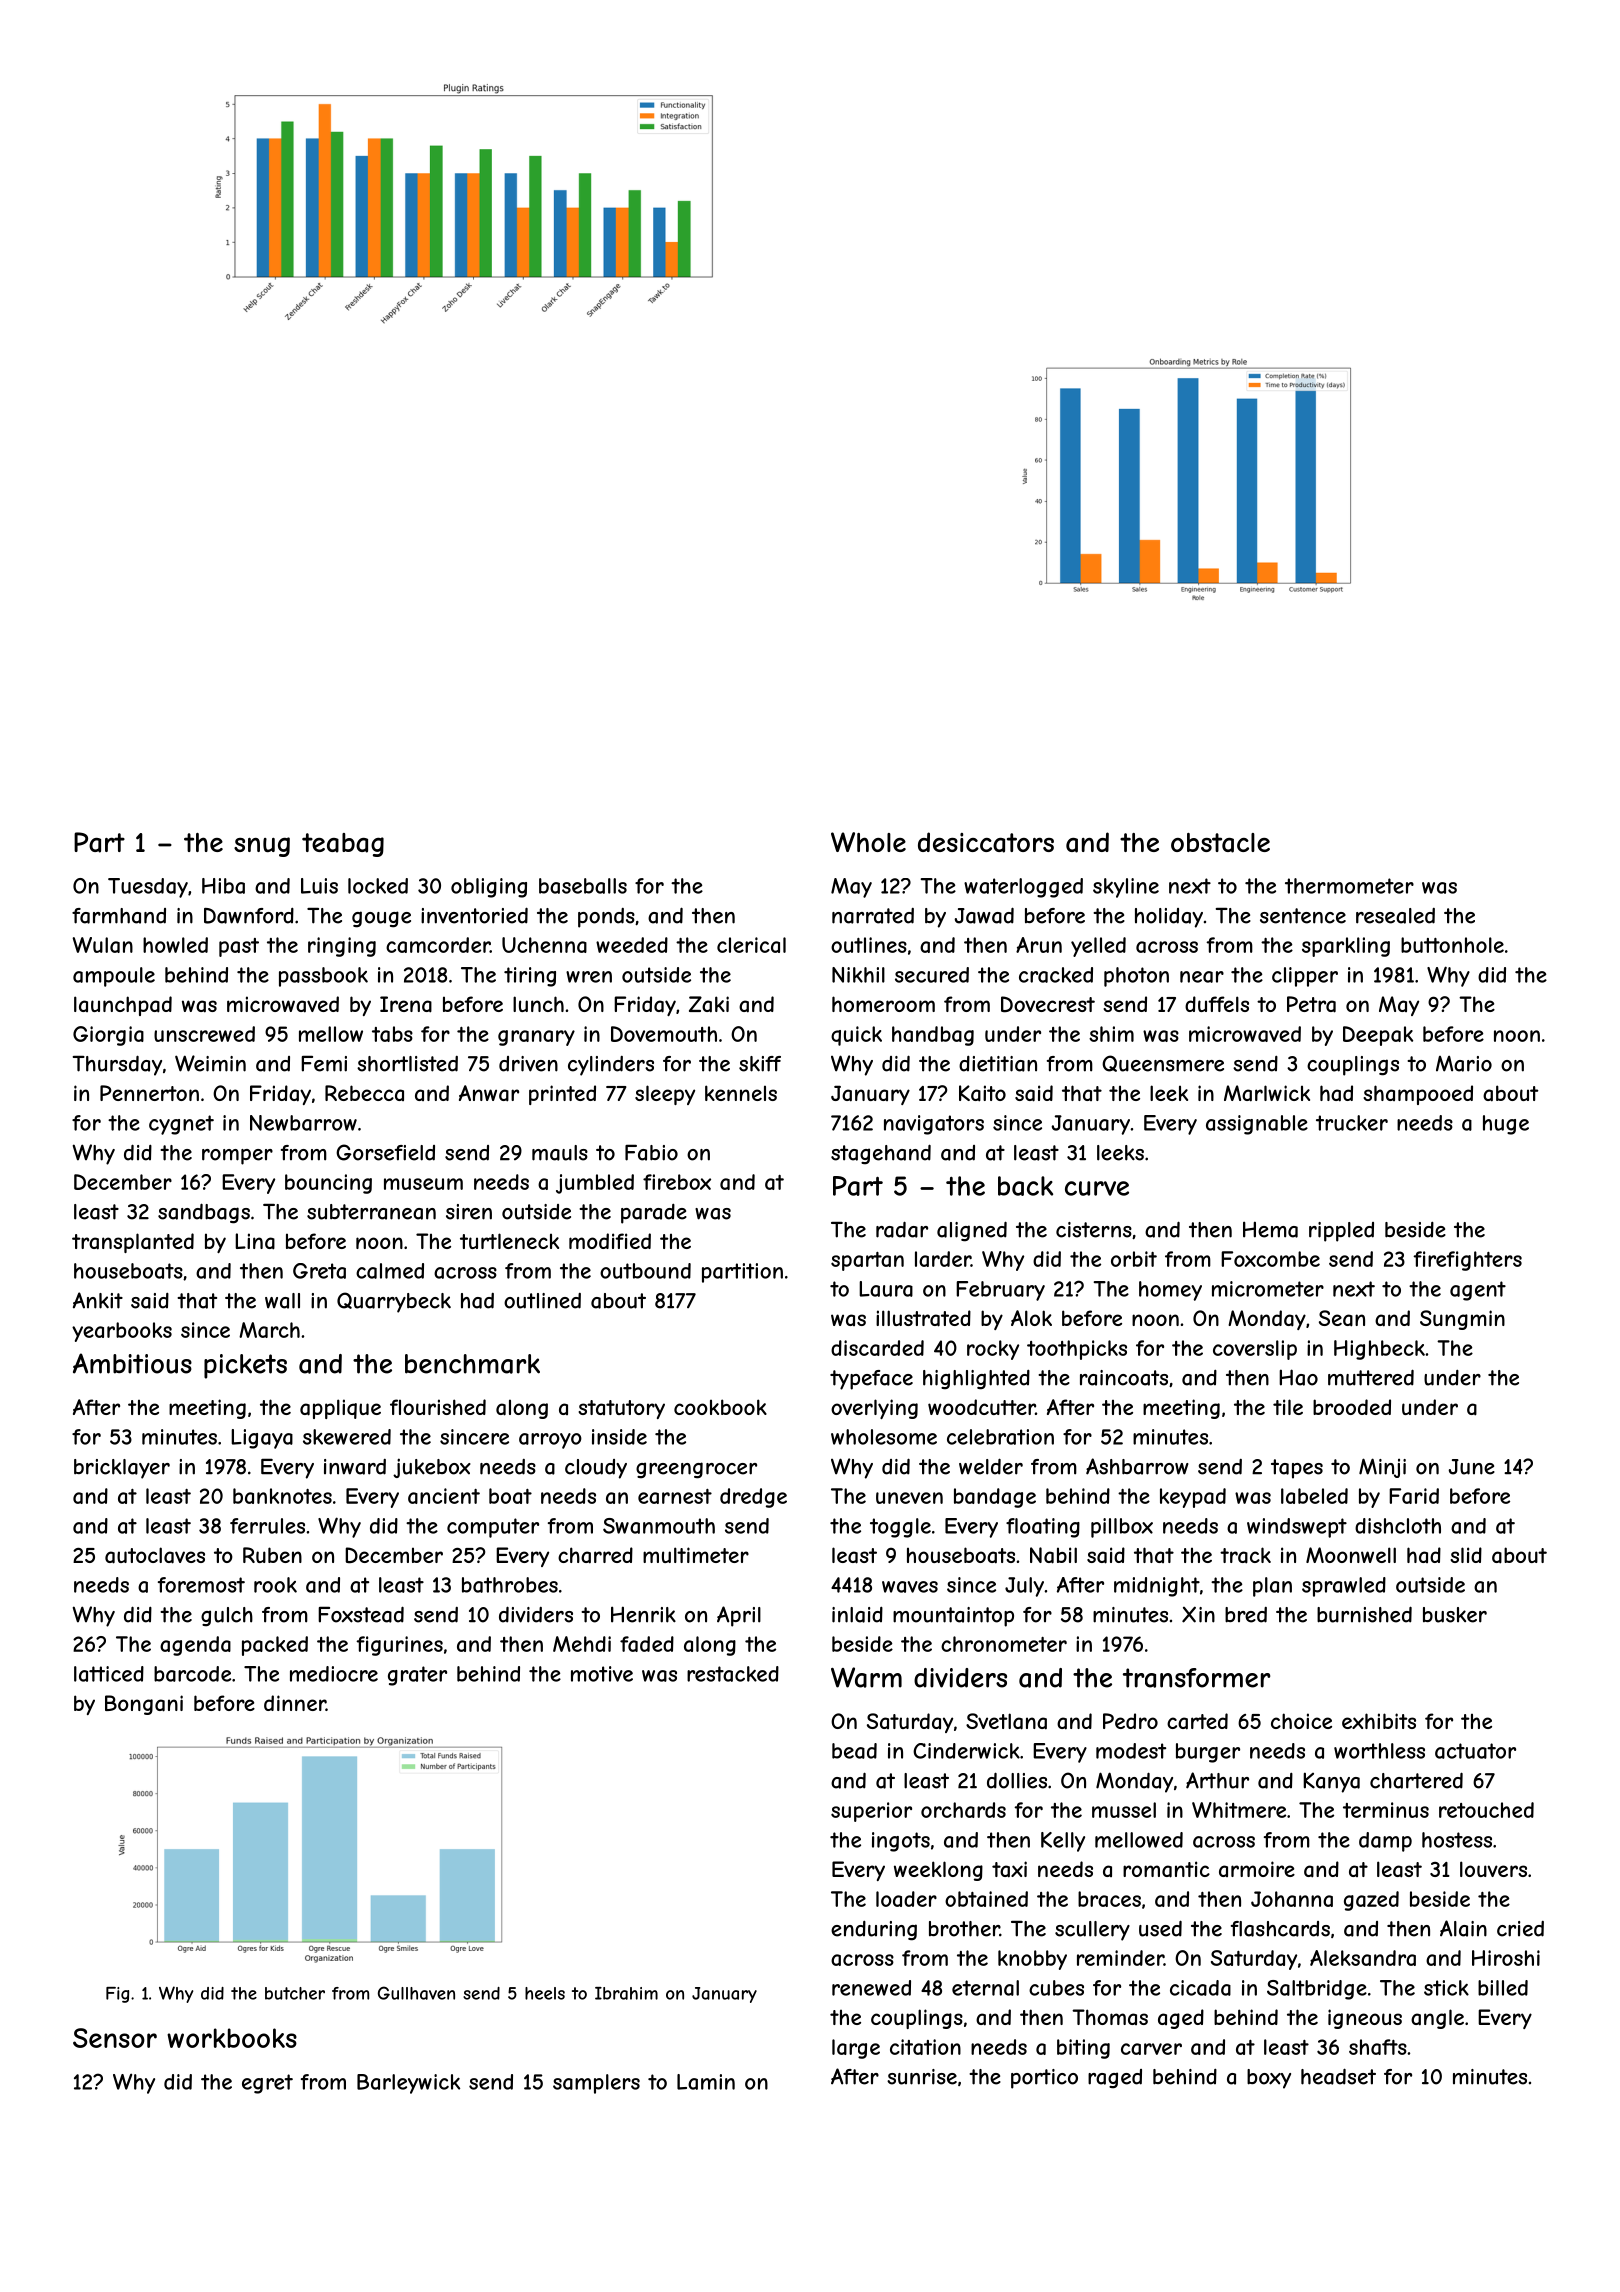 The image size is (1620, 2292). What do you see at coordinates (1137, 1466) in the document?
I see `Ashbarrow` at bounding box center [1137, 1466].
